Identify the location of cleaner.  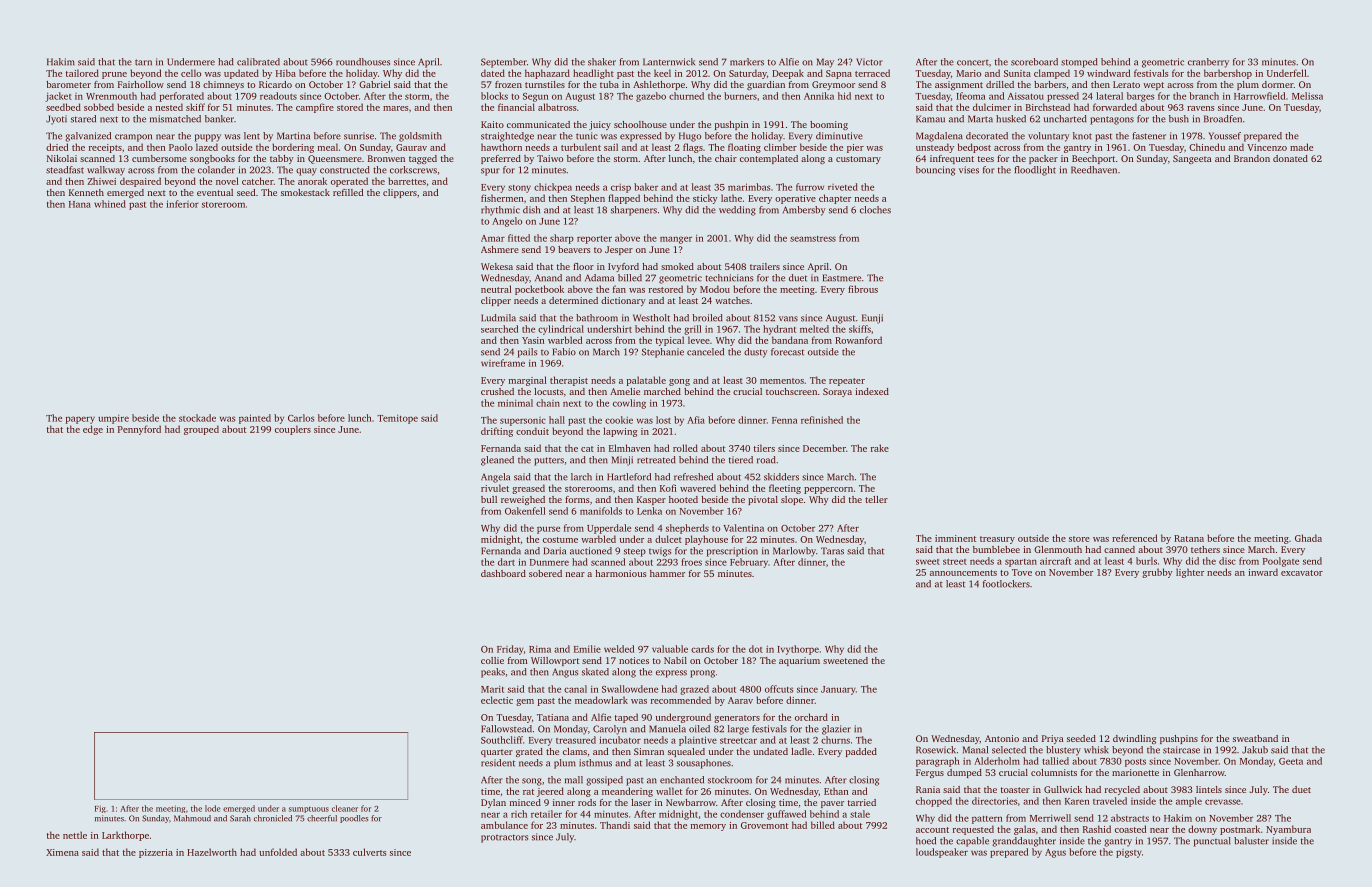
(345, 808).
